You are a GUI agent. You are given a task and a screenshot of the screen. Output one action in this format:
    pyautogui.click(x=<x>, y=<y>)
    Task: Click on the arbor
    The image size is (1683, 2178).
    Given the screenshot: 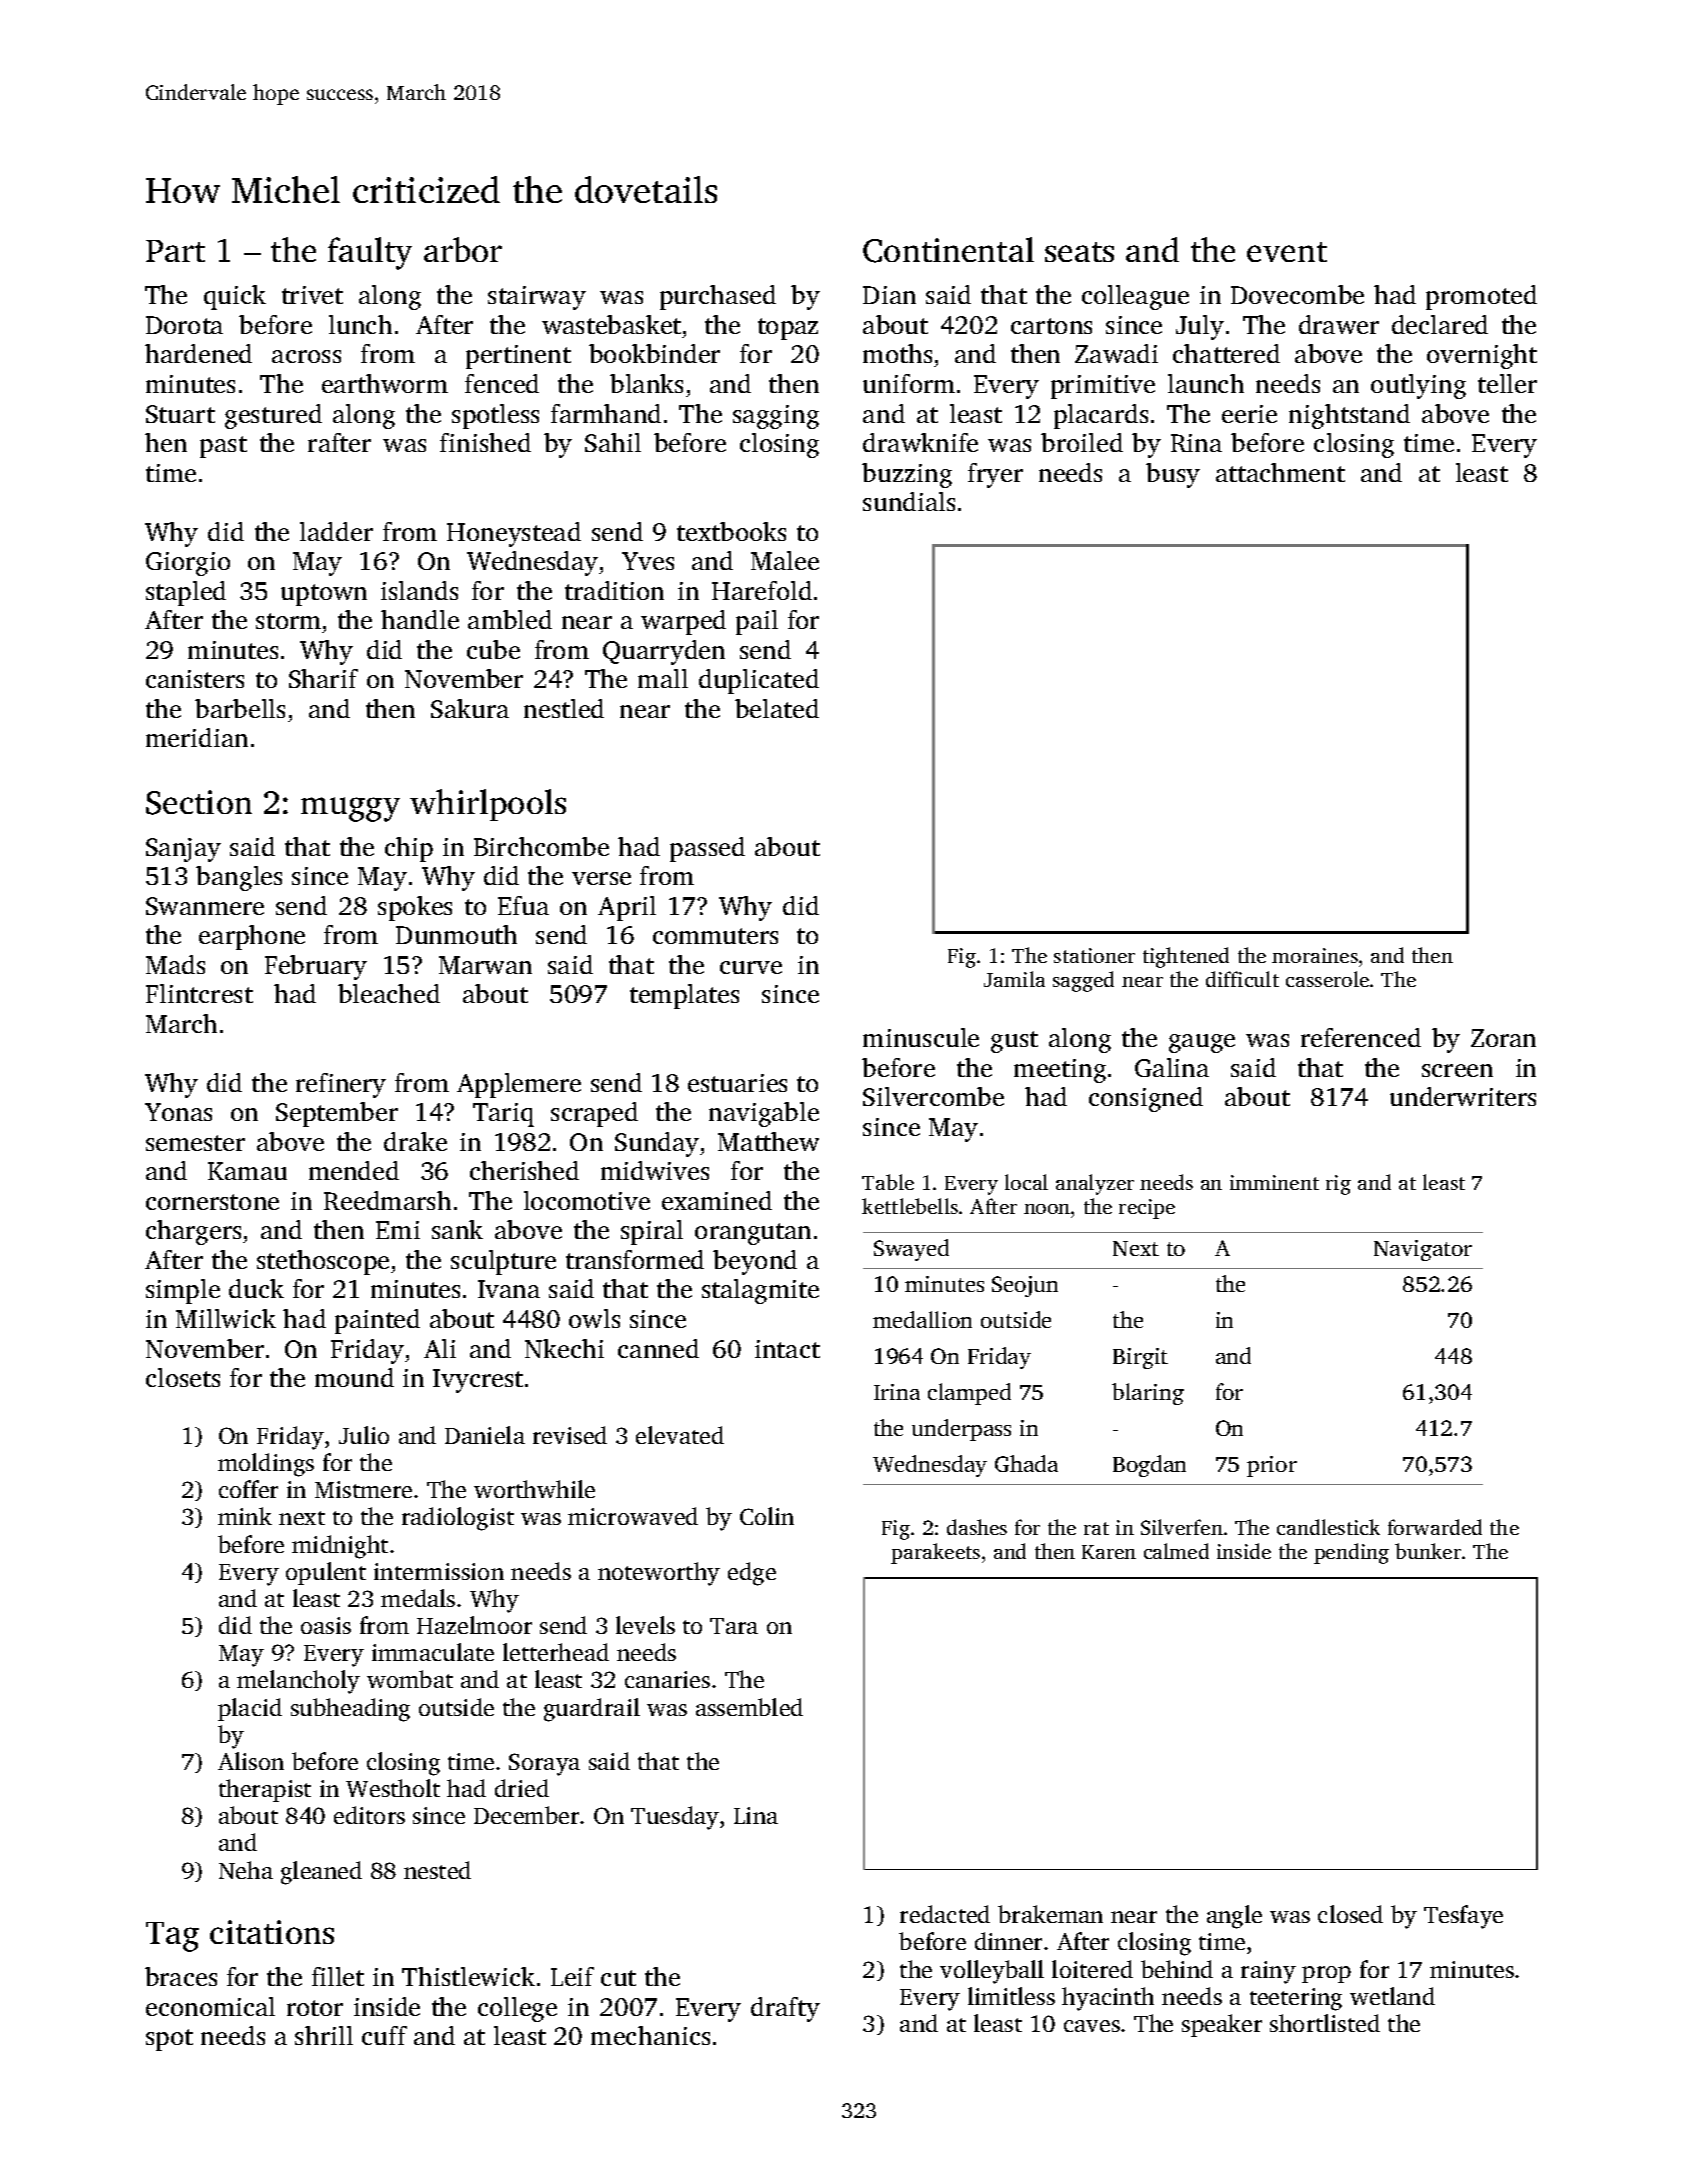 What is the action you would take?
    pyautogui.click(x=463, y=249)
